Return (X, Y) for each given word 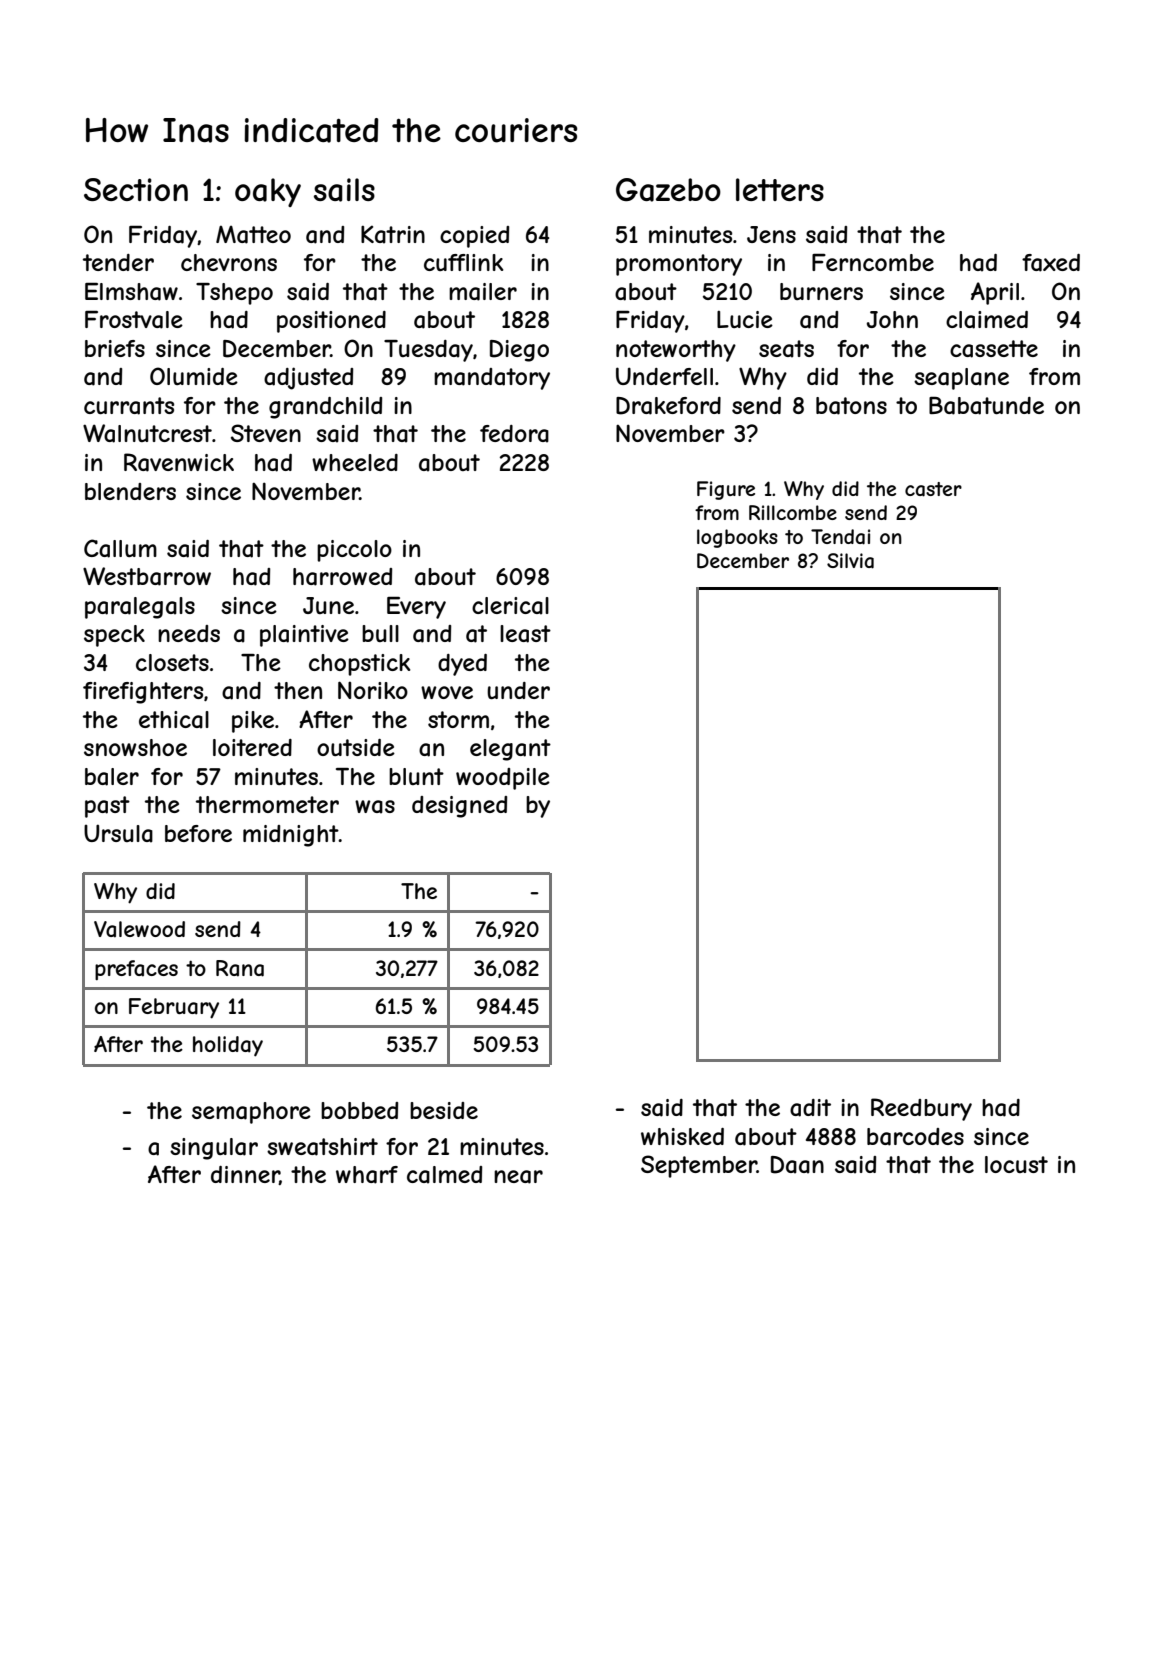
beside (444, 1110)
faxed (1051, 263)
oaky (268, 192)
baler (112, 777)
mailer (483, 292)
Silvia (850, 561)
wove (447, 692)
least (525, 634)
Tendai (840, 537)
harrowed (342, 577)
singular (214, 1149)
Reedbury (921, 1109)
